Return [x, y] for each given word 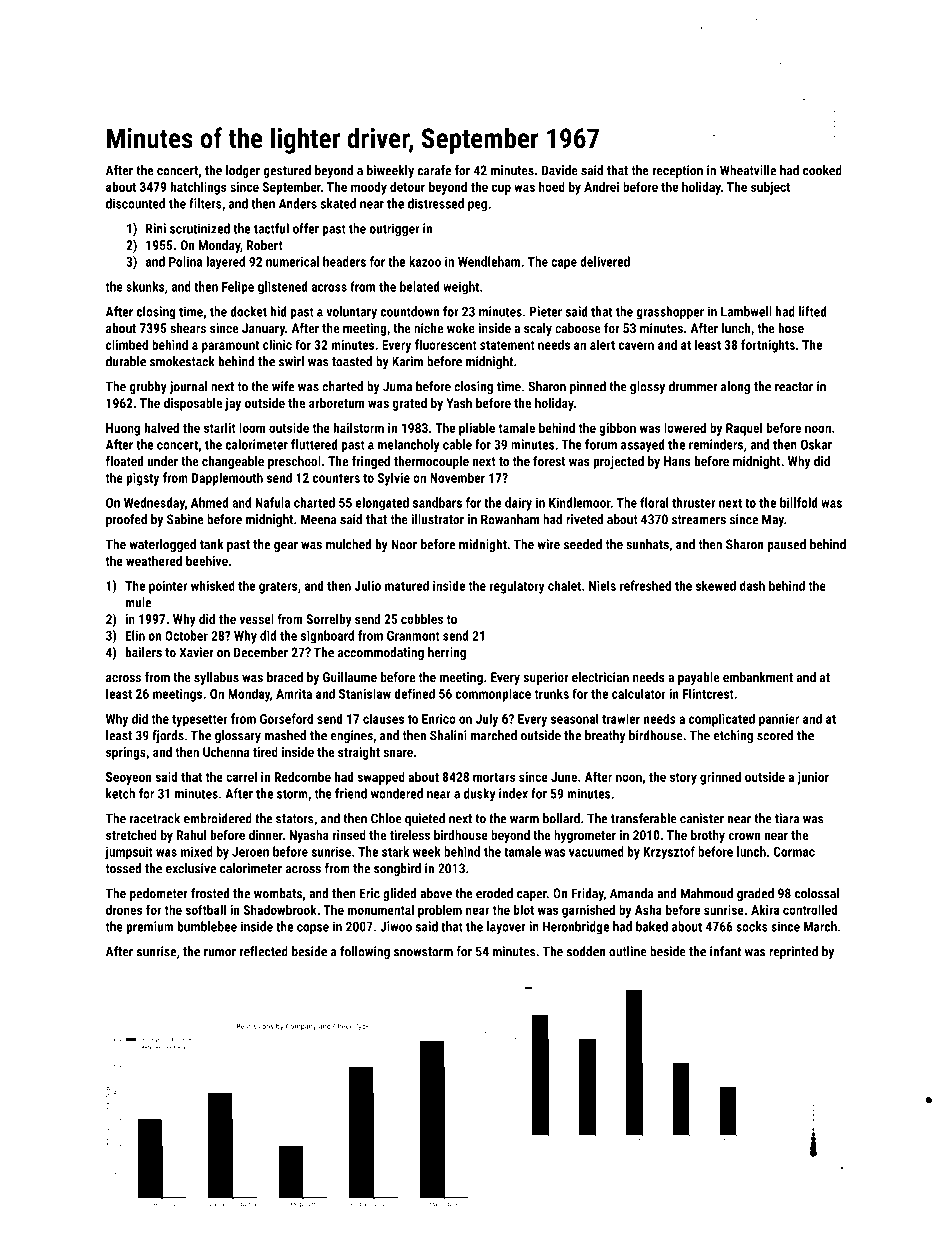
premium [150, 928]
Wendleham [489, 261]
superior [546, 678]
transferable [644, 818]
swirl [291, 361]
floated [124, 461]
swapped [381, 778]
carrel [241, 776]
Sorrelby [329, 620]
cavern [636, 346]
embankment [758, 677]
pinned [588, 387]
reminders [716, 444]
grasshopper [670, 313]
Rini [156, 228]
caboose [578, 328]
